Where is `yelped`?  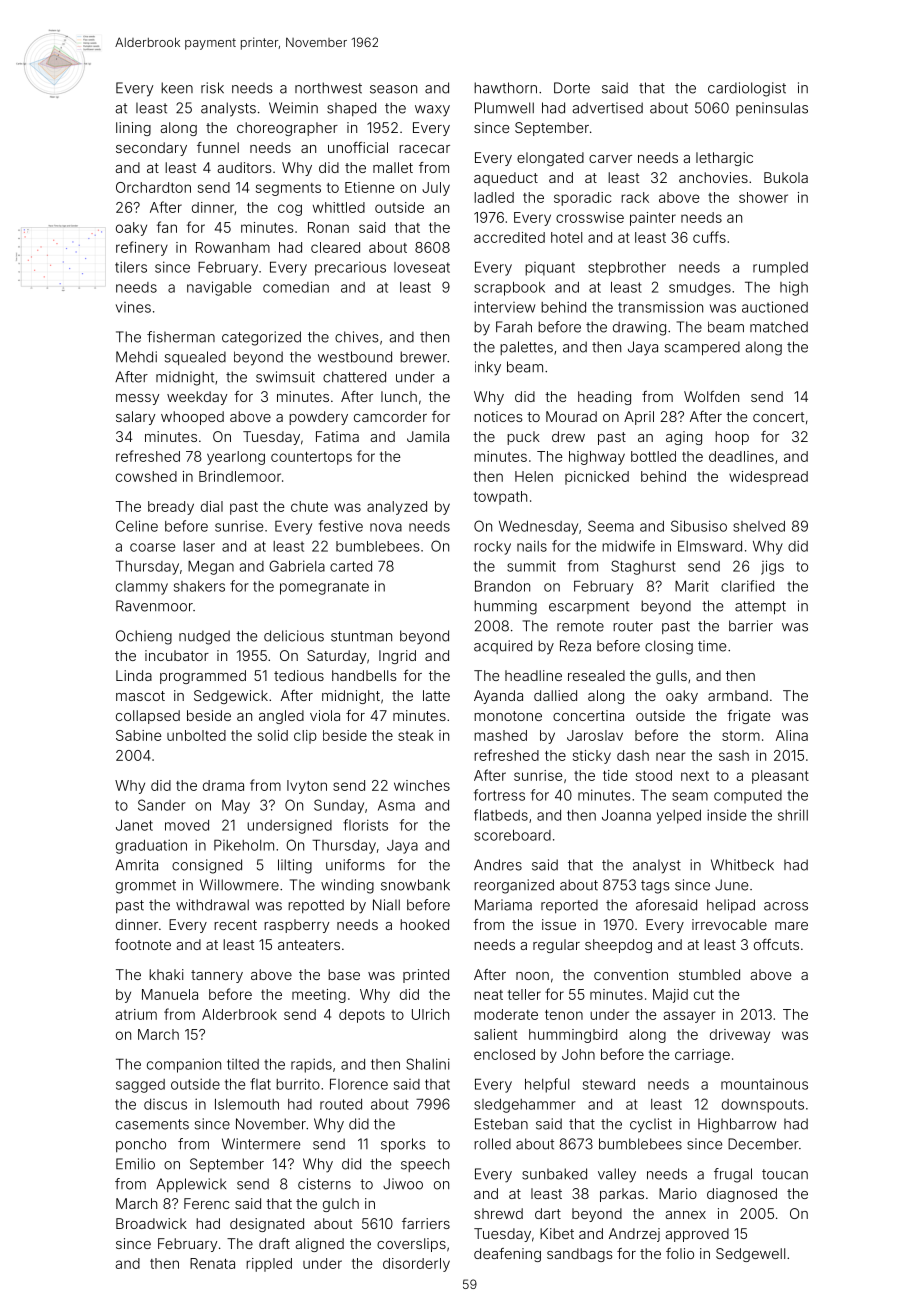
yelped is located at coordinates (679, 817).
